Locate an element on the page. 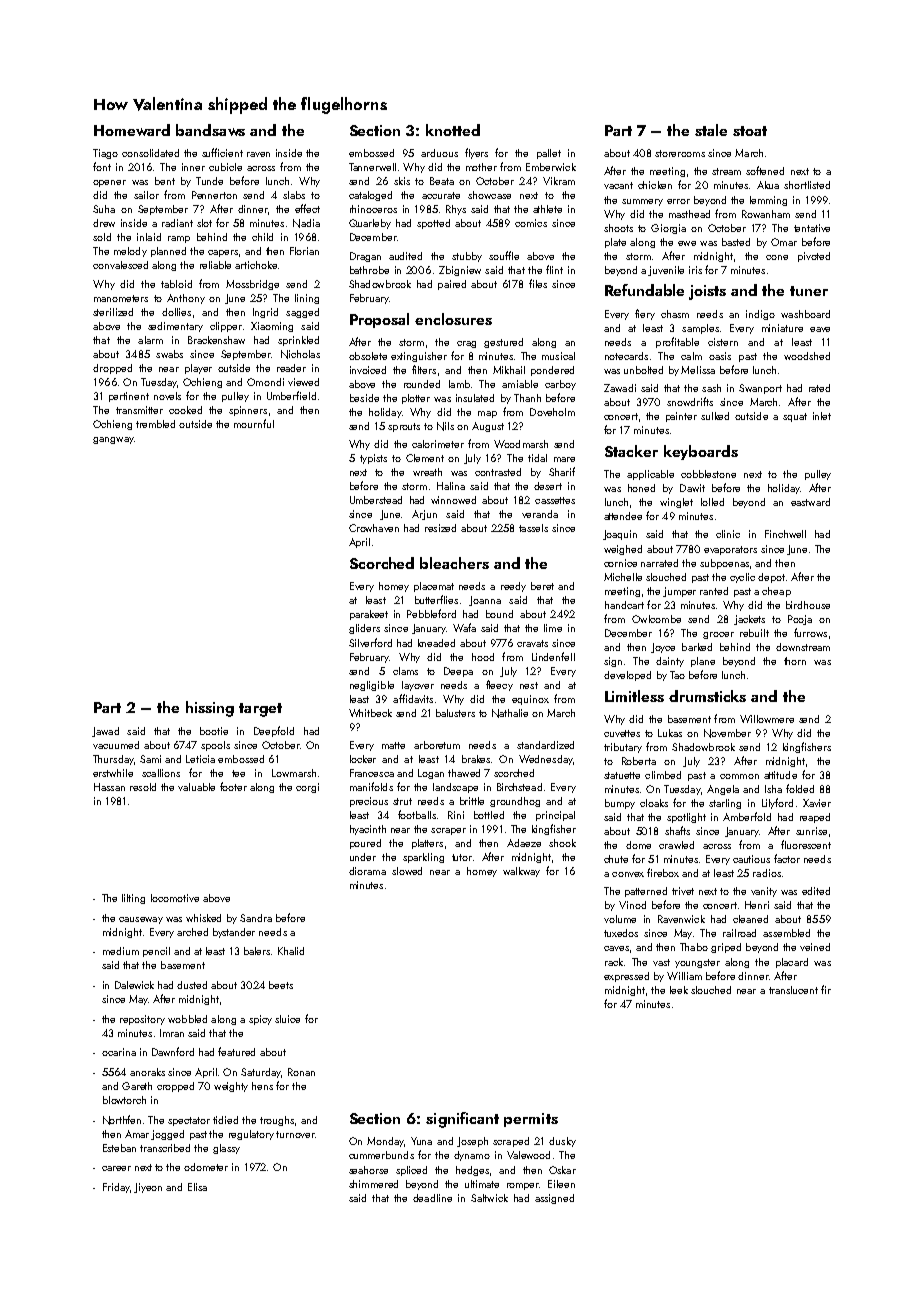  Proposal is located at coordinates (379, 320).
